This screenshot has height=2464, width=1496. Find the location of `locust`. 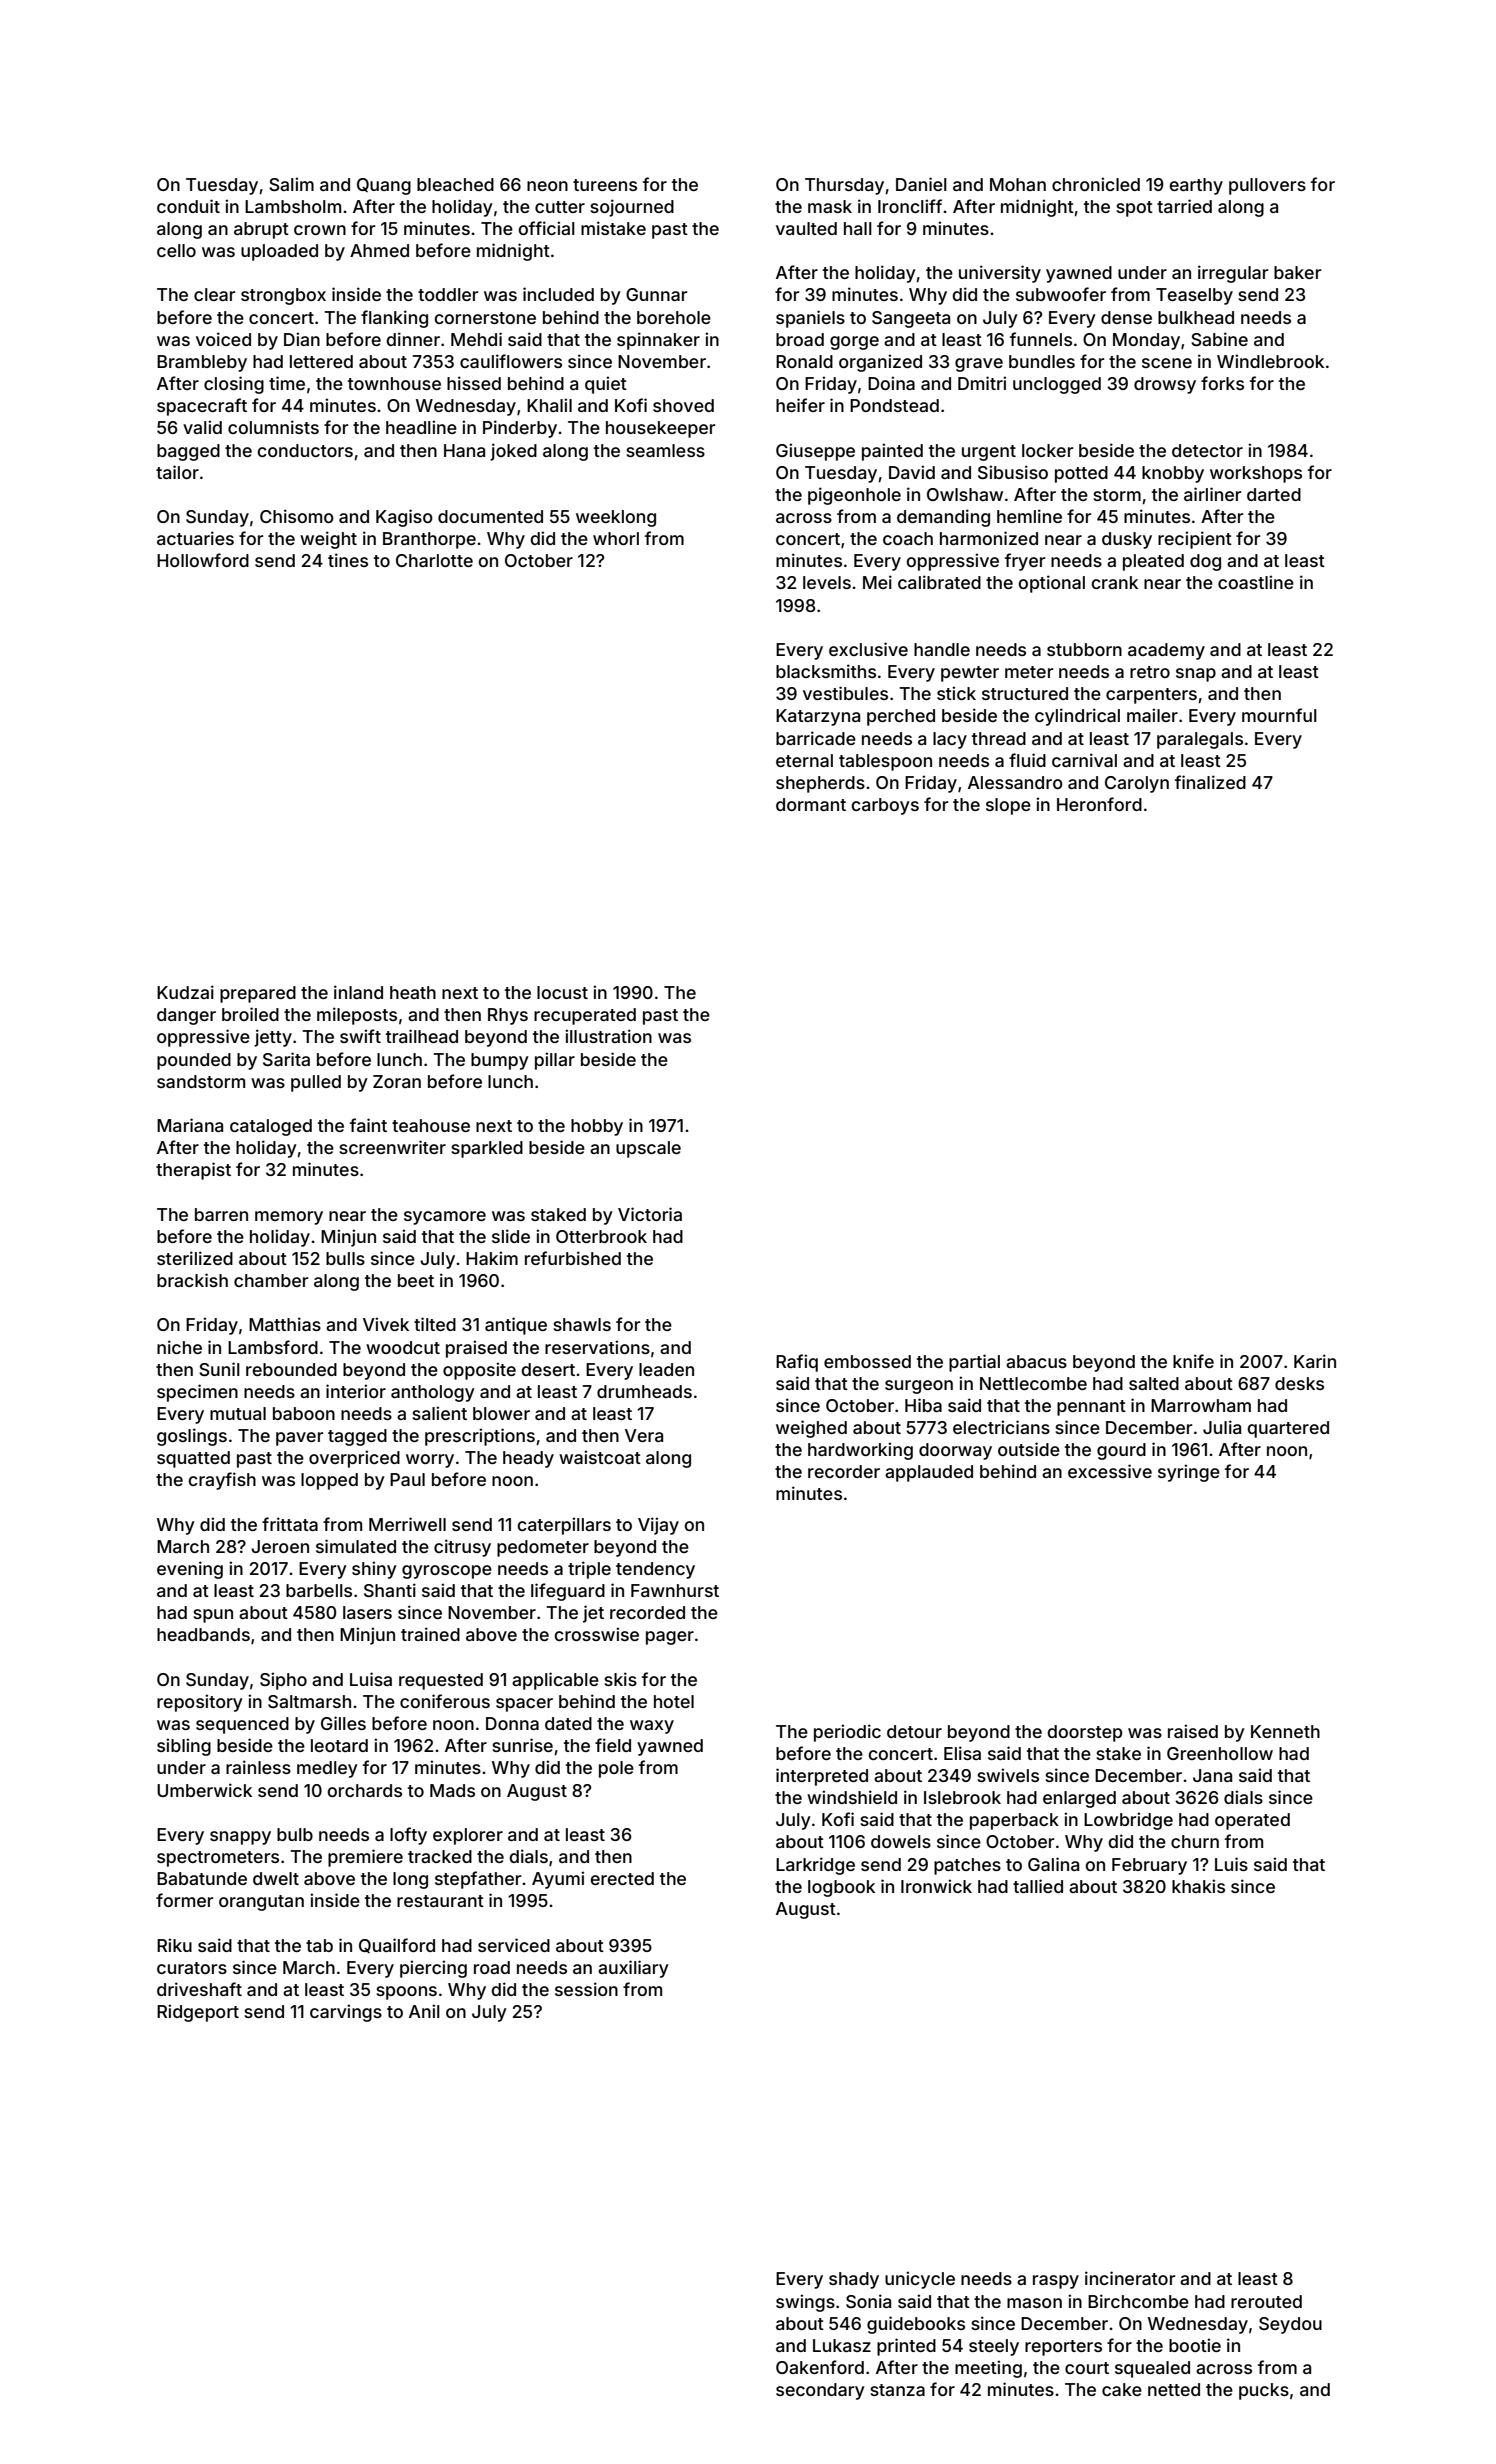

locust is located at coordinates (562, 992).
